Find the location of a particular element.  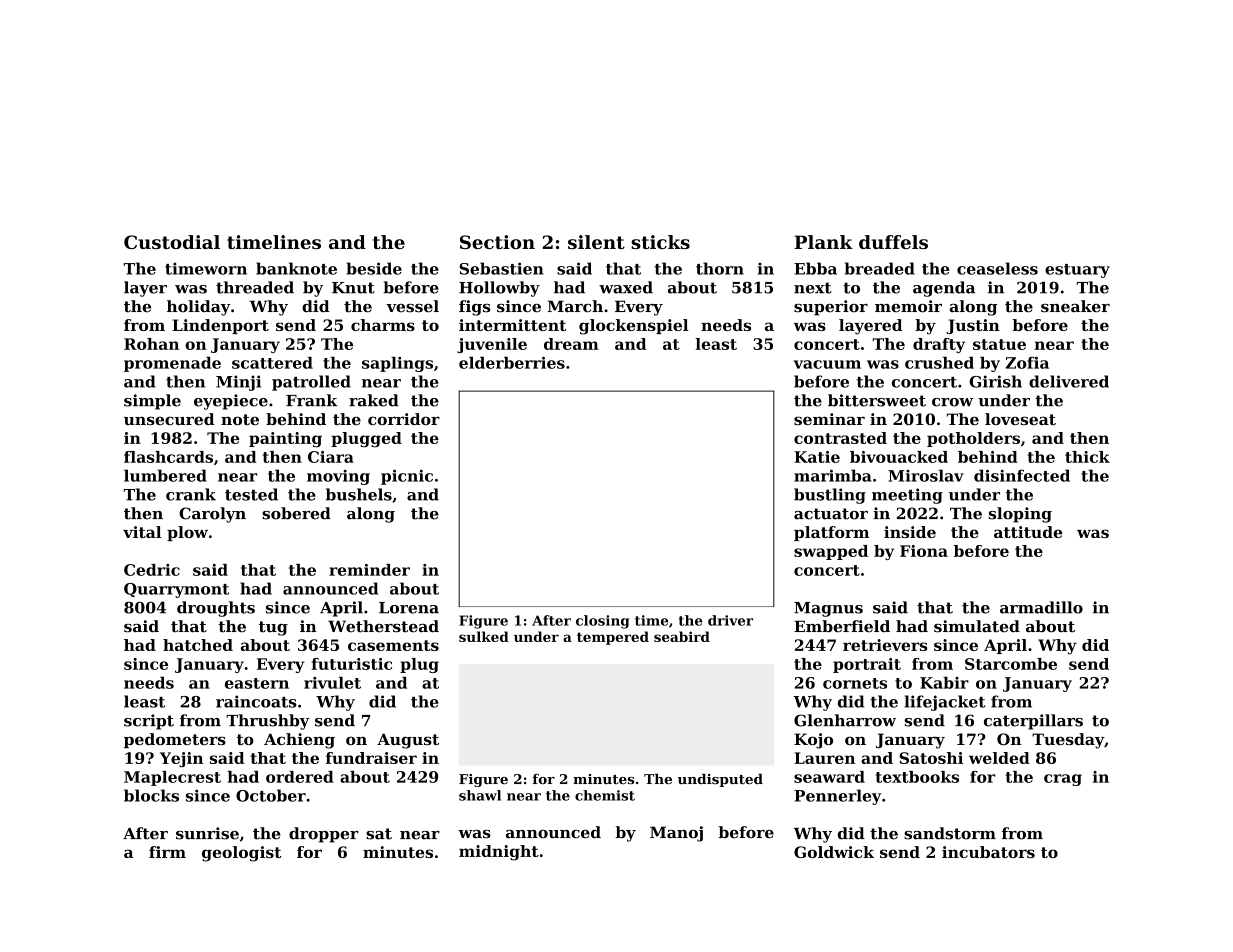

duffels is located at coordinates (893, 242).
